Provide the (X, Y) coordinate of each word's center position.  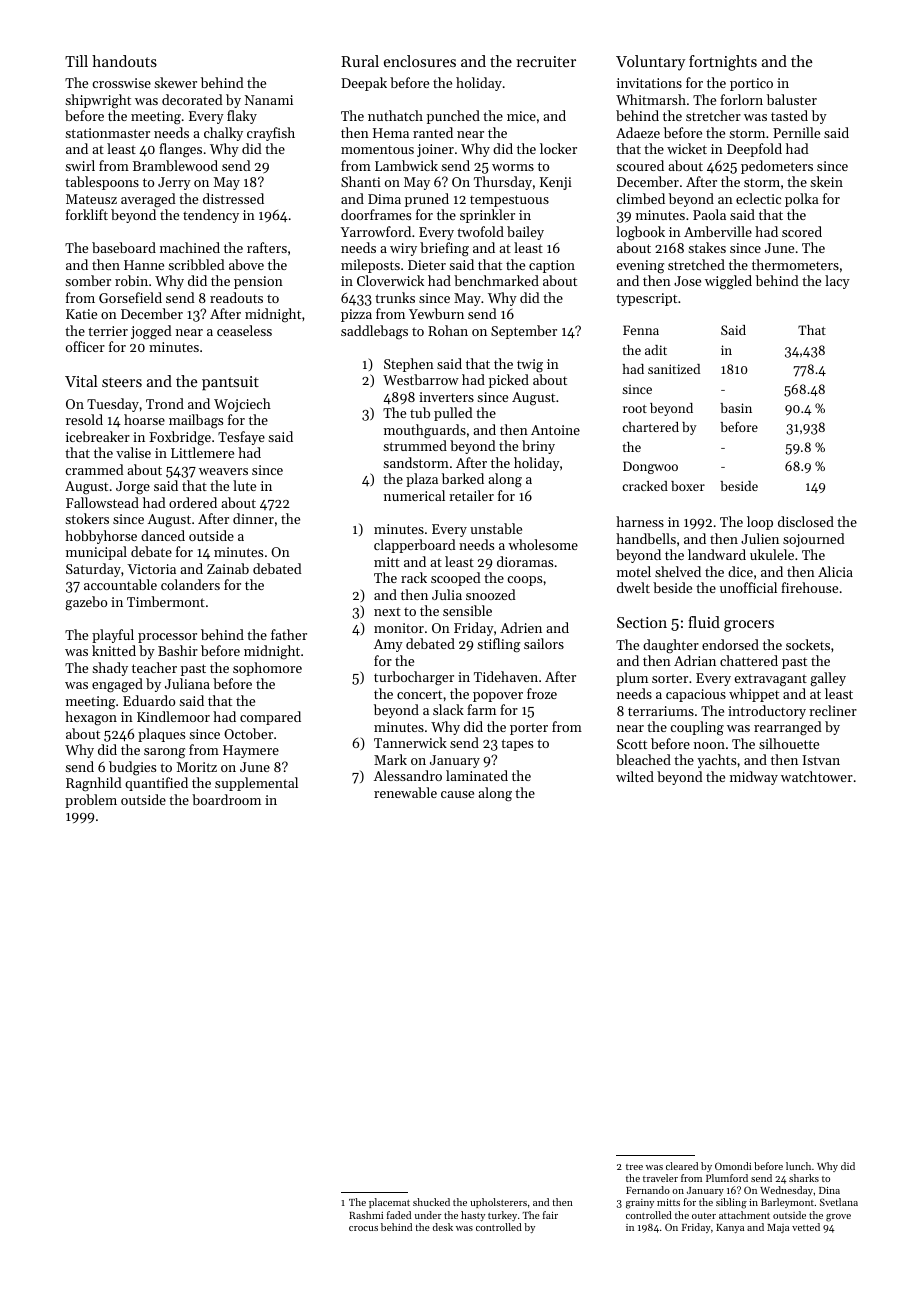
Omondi (733, 1166)
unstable (496, 528)
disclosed (806, 521)
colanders (190, 584)
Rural (360, 61)
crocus (363, 1228)
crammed (94, 469)
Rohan (448, 330)
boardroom (226, 799)
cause (457, 794)
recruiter (546, 61)
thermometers (795, 264)
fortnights (723, 63)
